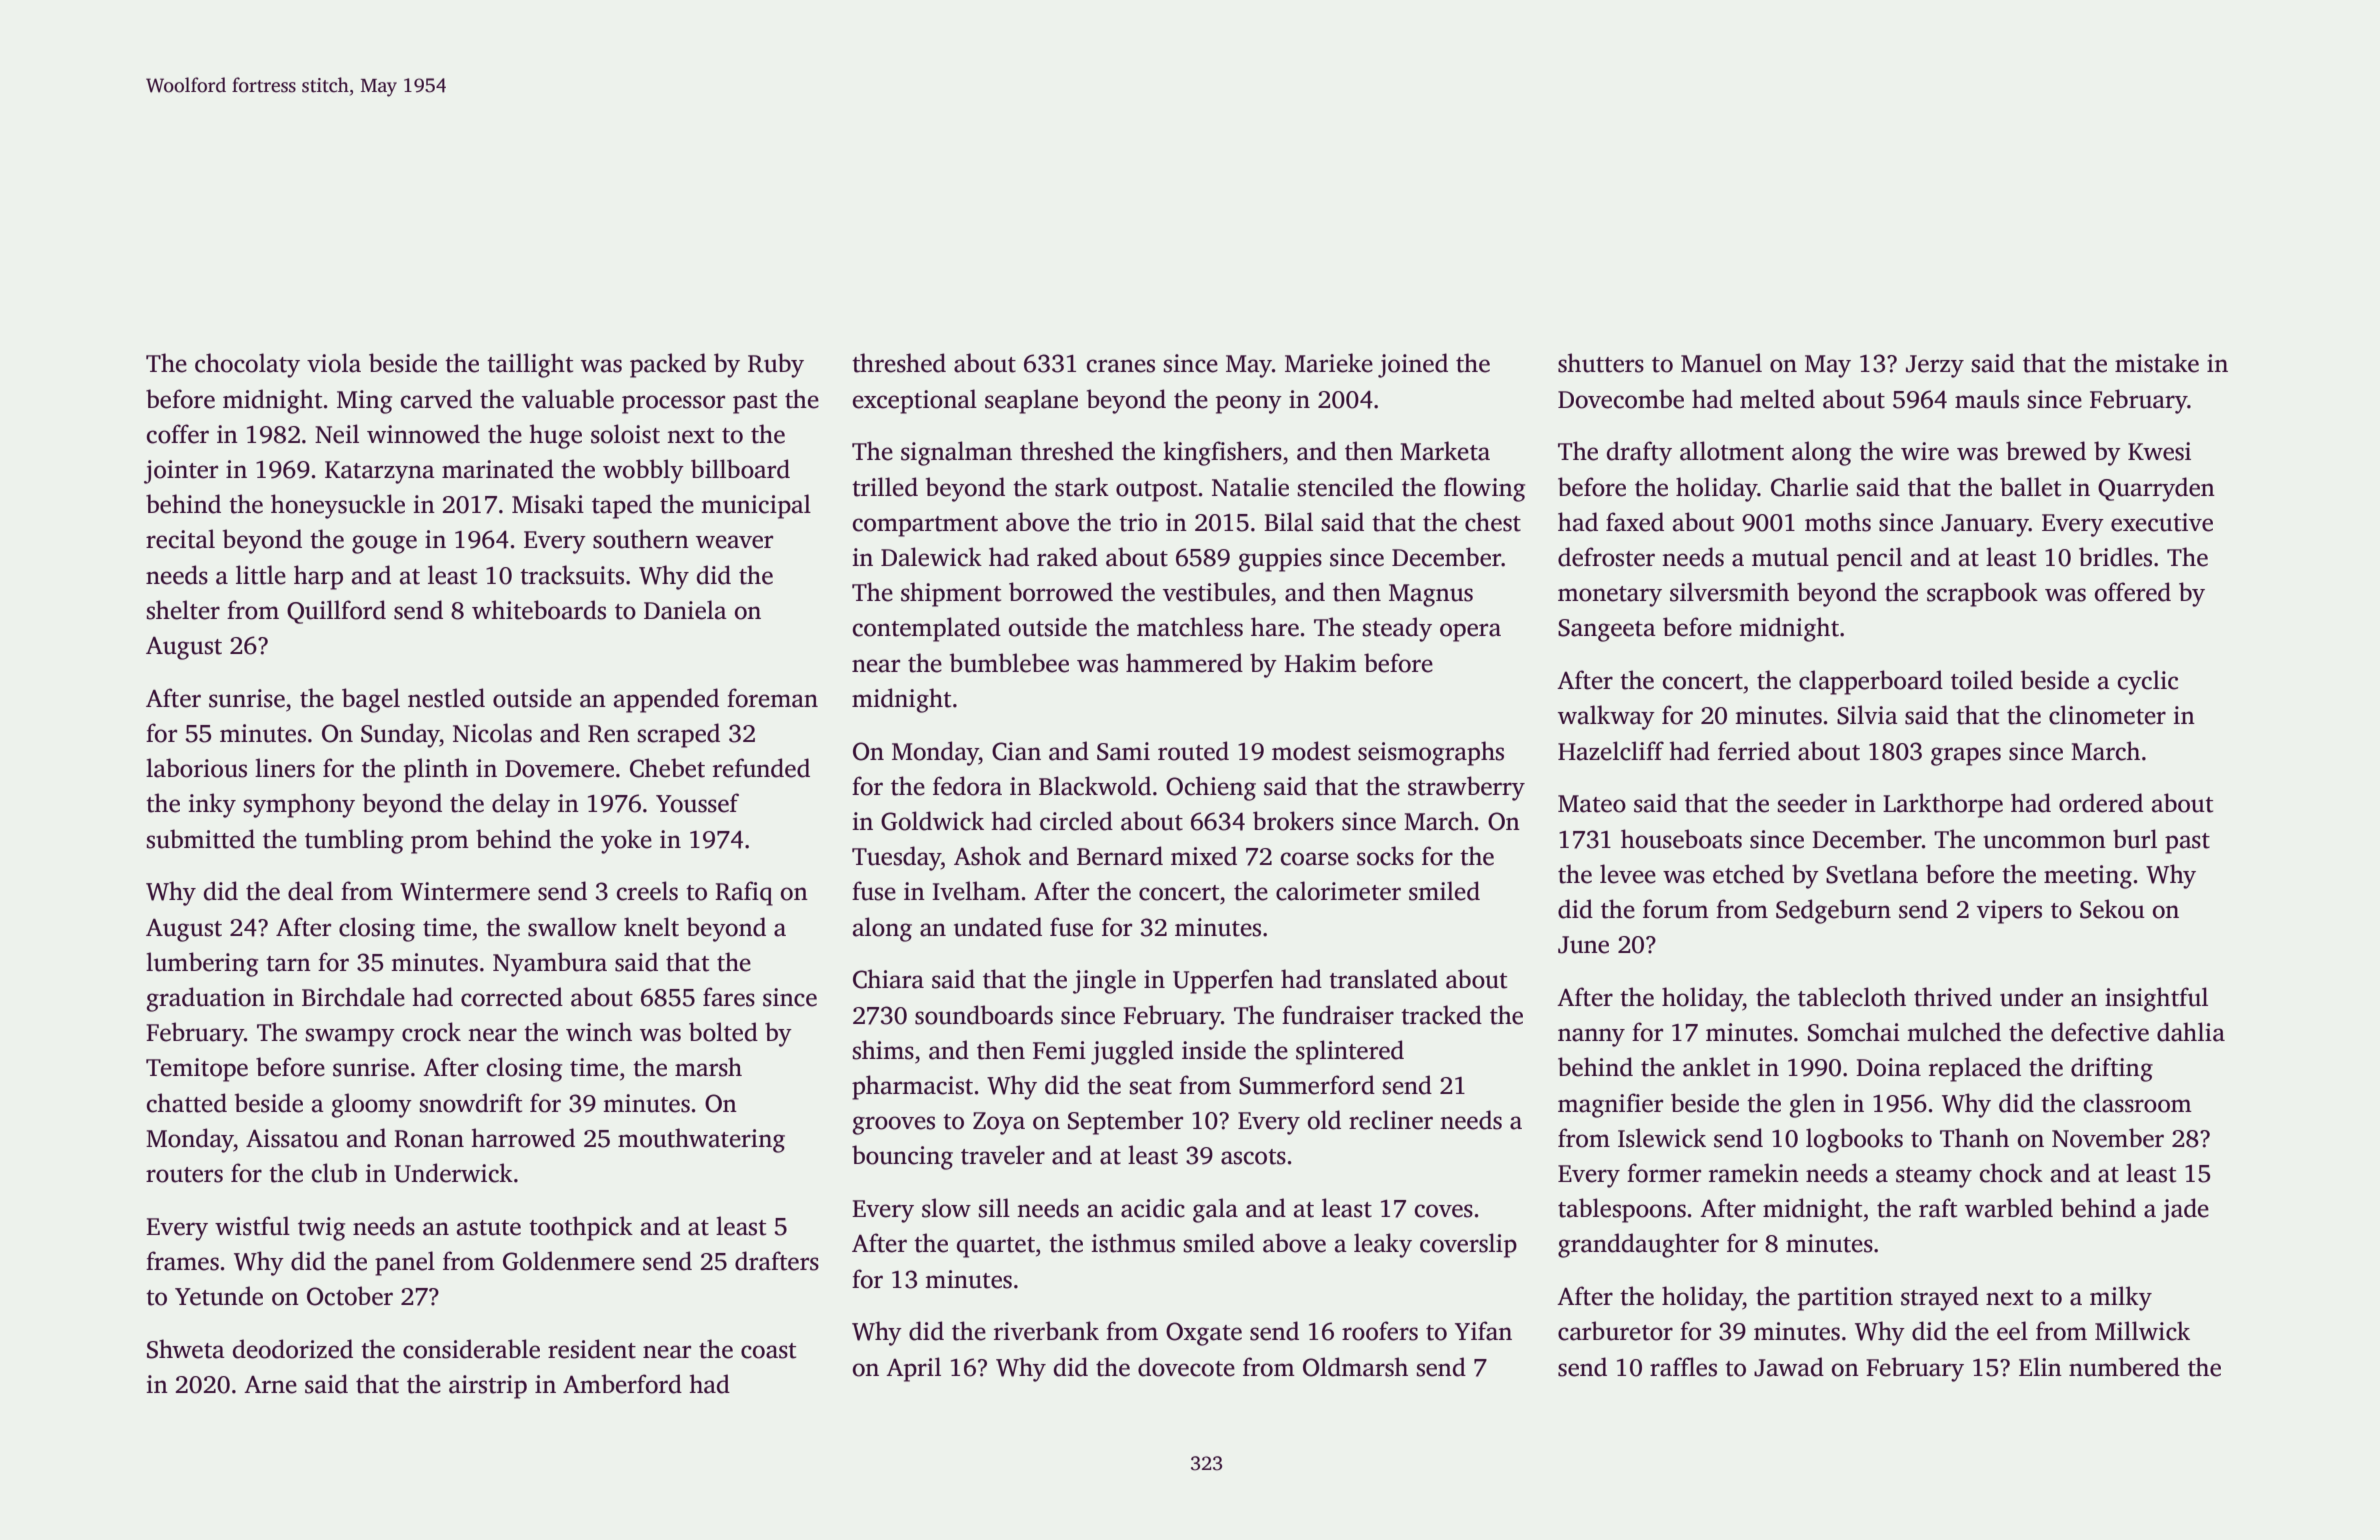 This image has width=2380, height=1540. I want to click on Summerford, so click(1307, 1085).
